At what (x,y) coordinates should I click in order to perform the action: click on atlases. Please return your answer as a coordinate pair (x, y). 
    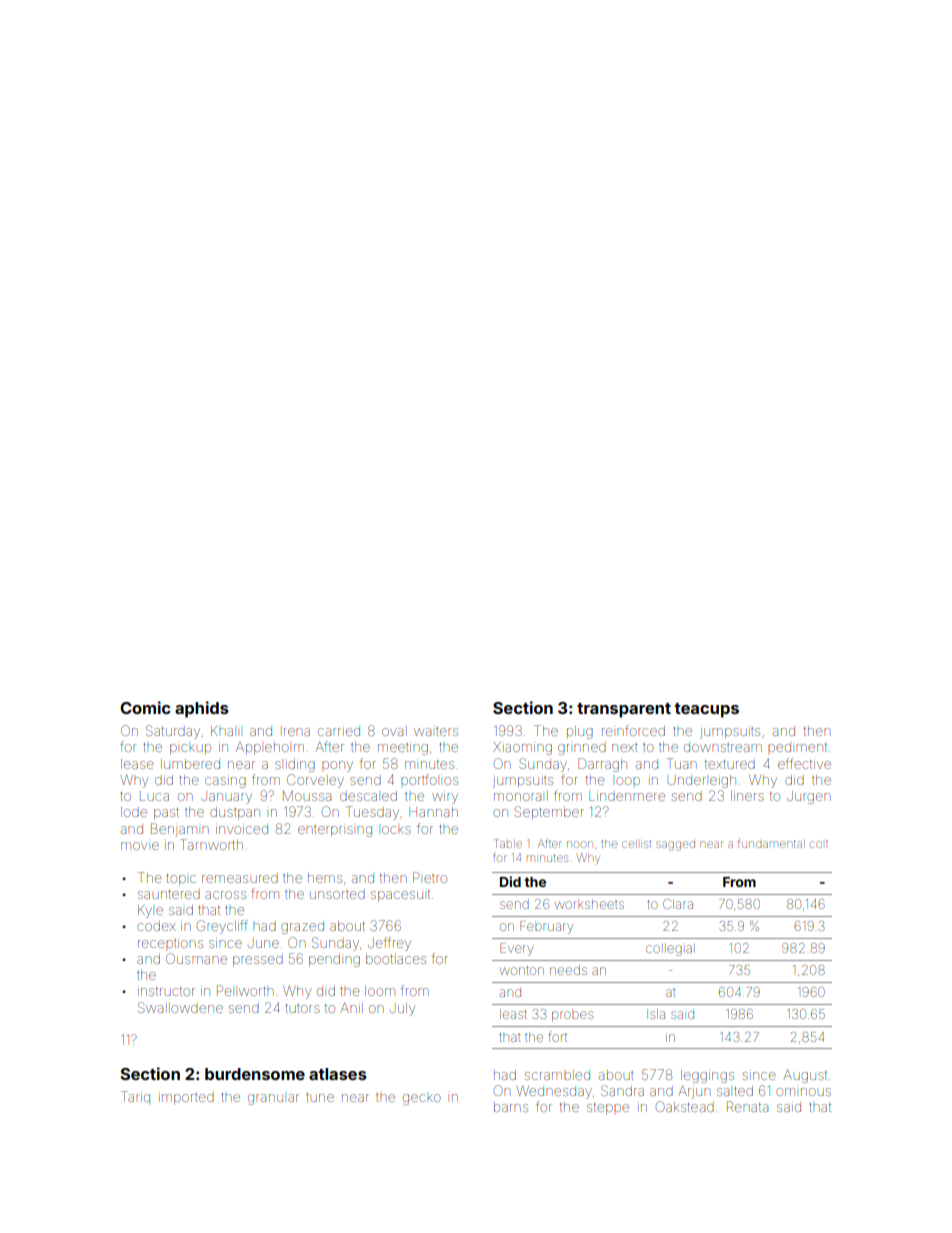
    Looking at the image, I should click on (338, 1074).
